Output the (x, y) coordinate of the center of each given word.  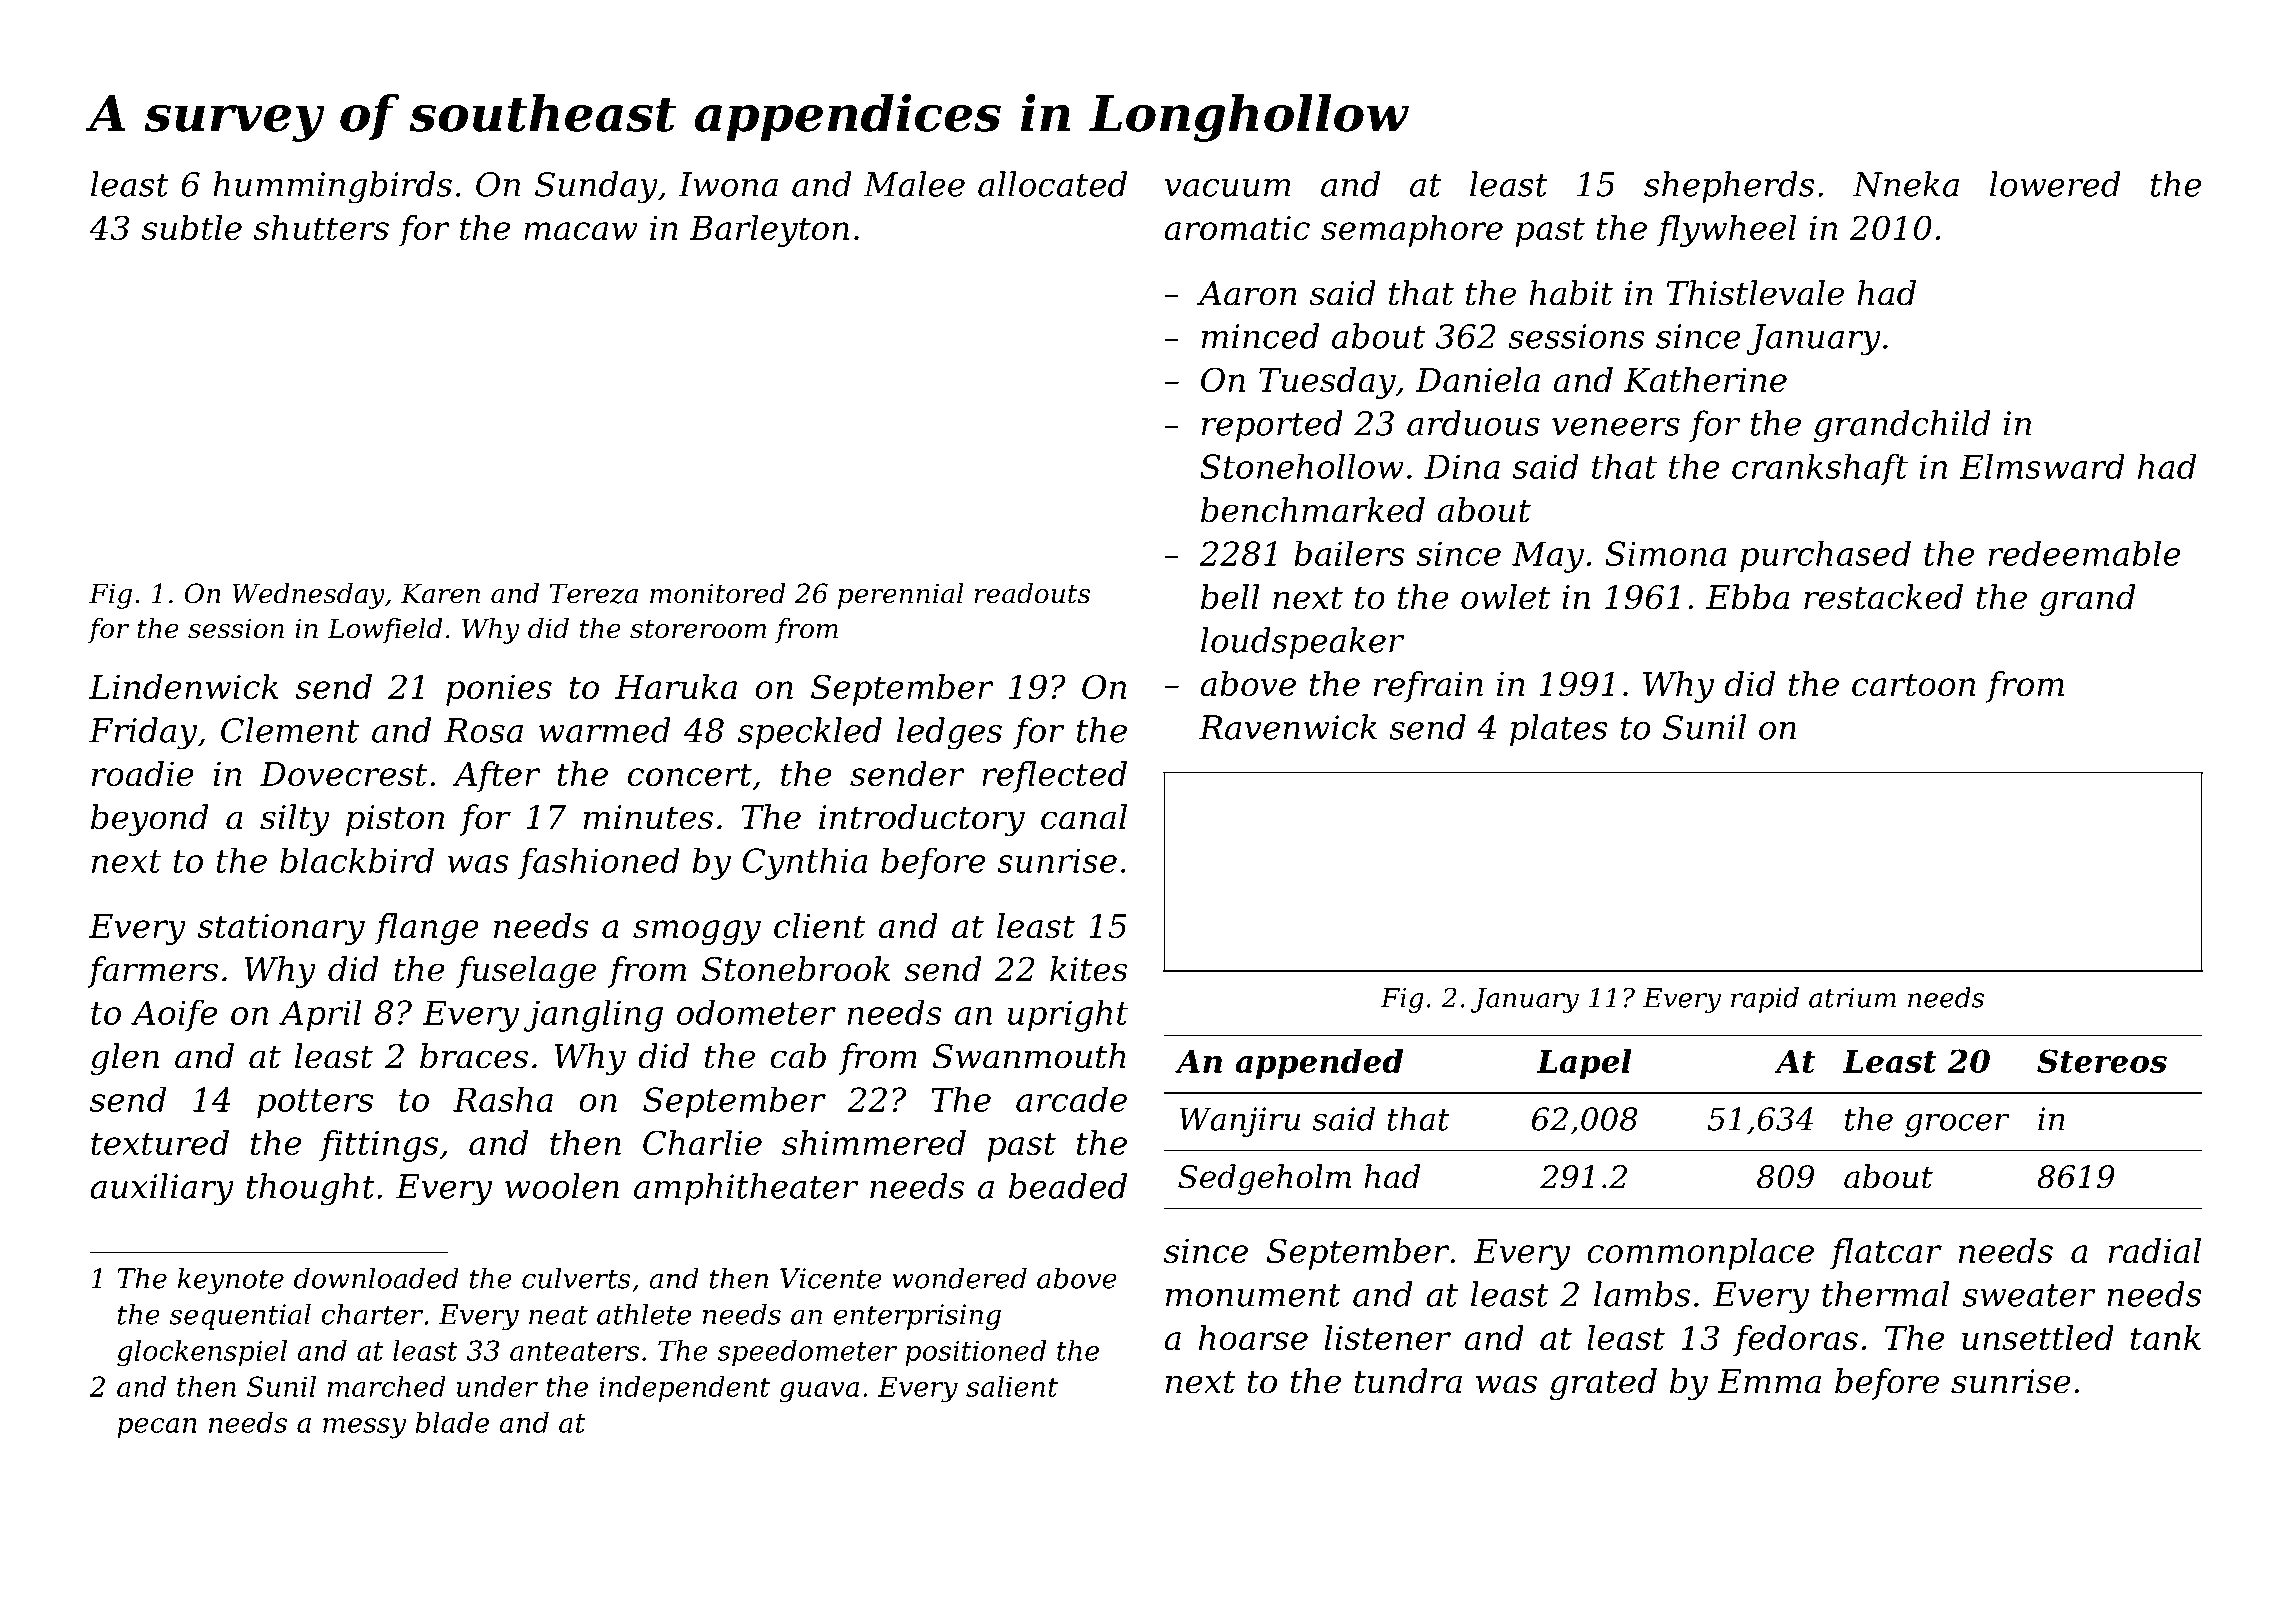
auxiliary (162, 1189)
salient (1012, 1386)
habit (1571, 293)
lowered (2055, 184)
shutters (321, 227)
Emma (1769, 1381)
